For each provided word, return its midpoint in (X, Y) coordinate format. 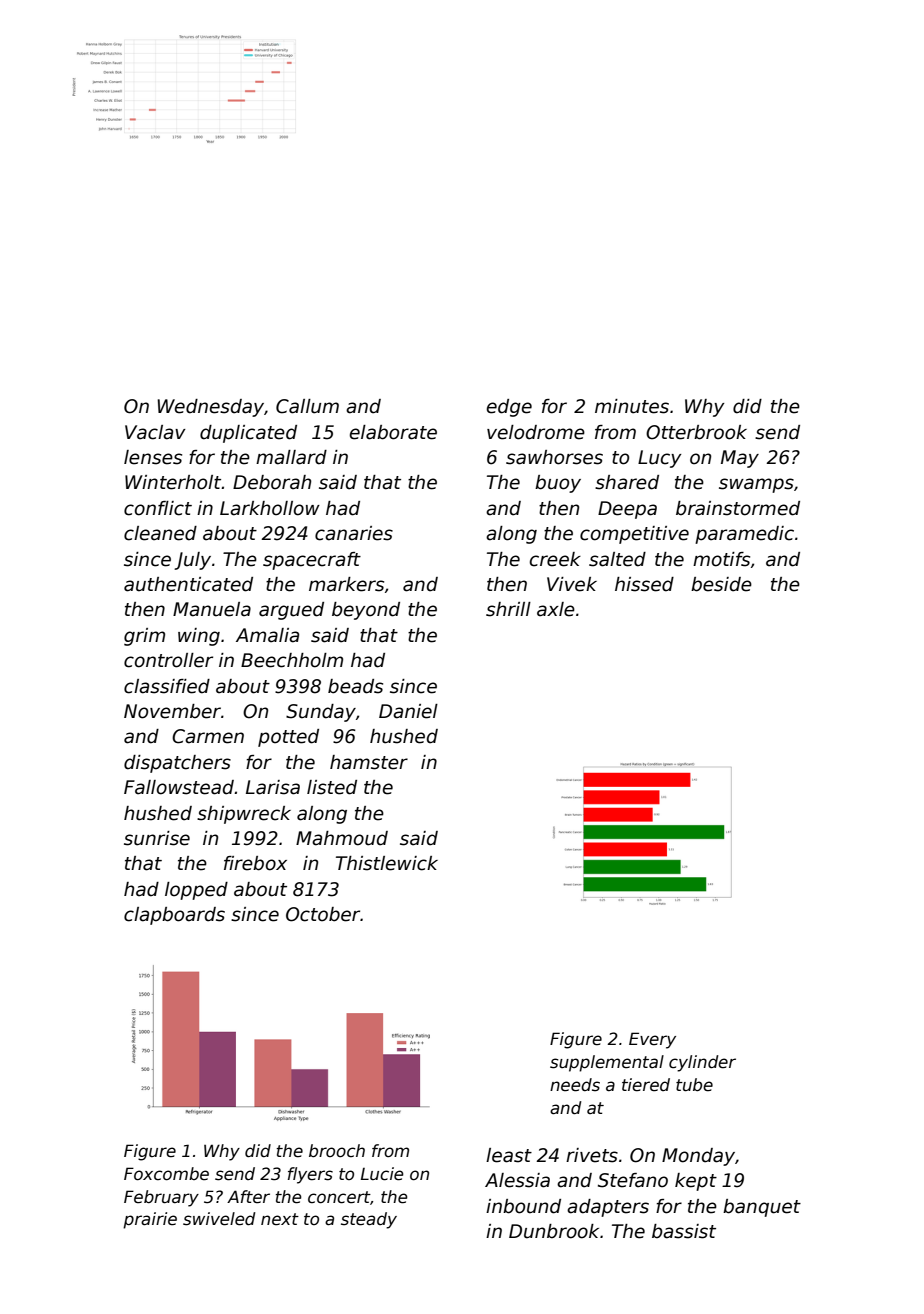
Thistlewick (387, 863)
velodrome (536, 432)
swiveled (219, 1219)
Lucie (382, 1174)
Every (652, 1040)
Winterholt (173, 482)
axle (556, 609)
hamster (369, 762)
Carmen (208, 736)
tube (694, 1085)
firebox (255, 863)
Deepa (627, 510)
